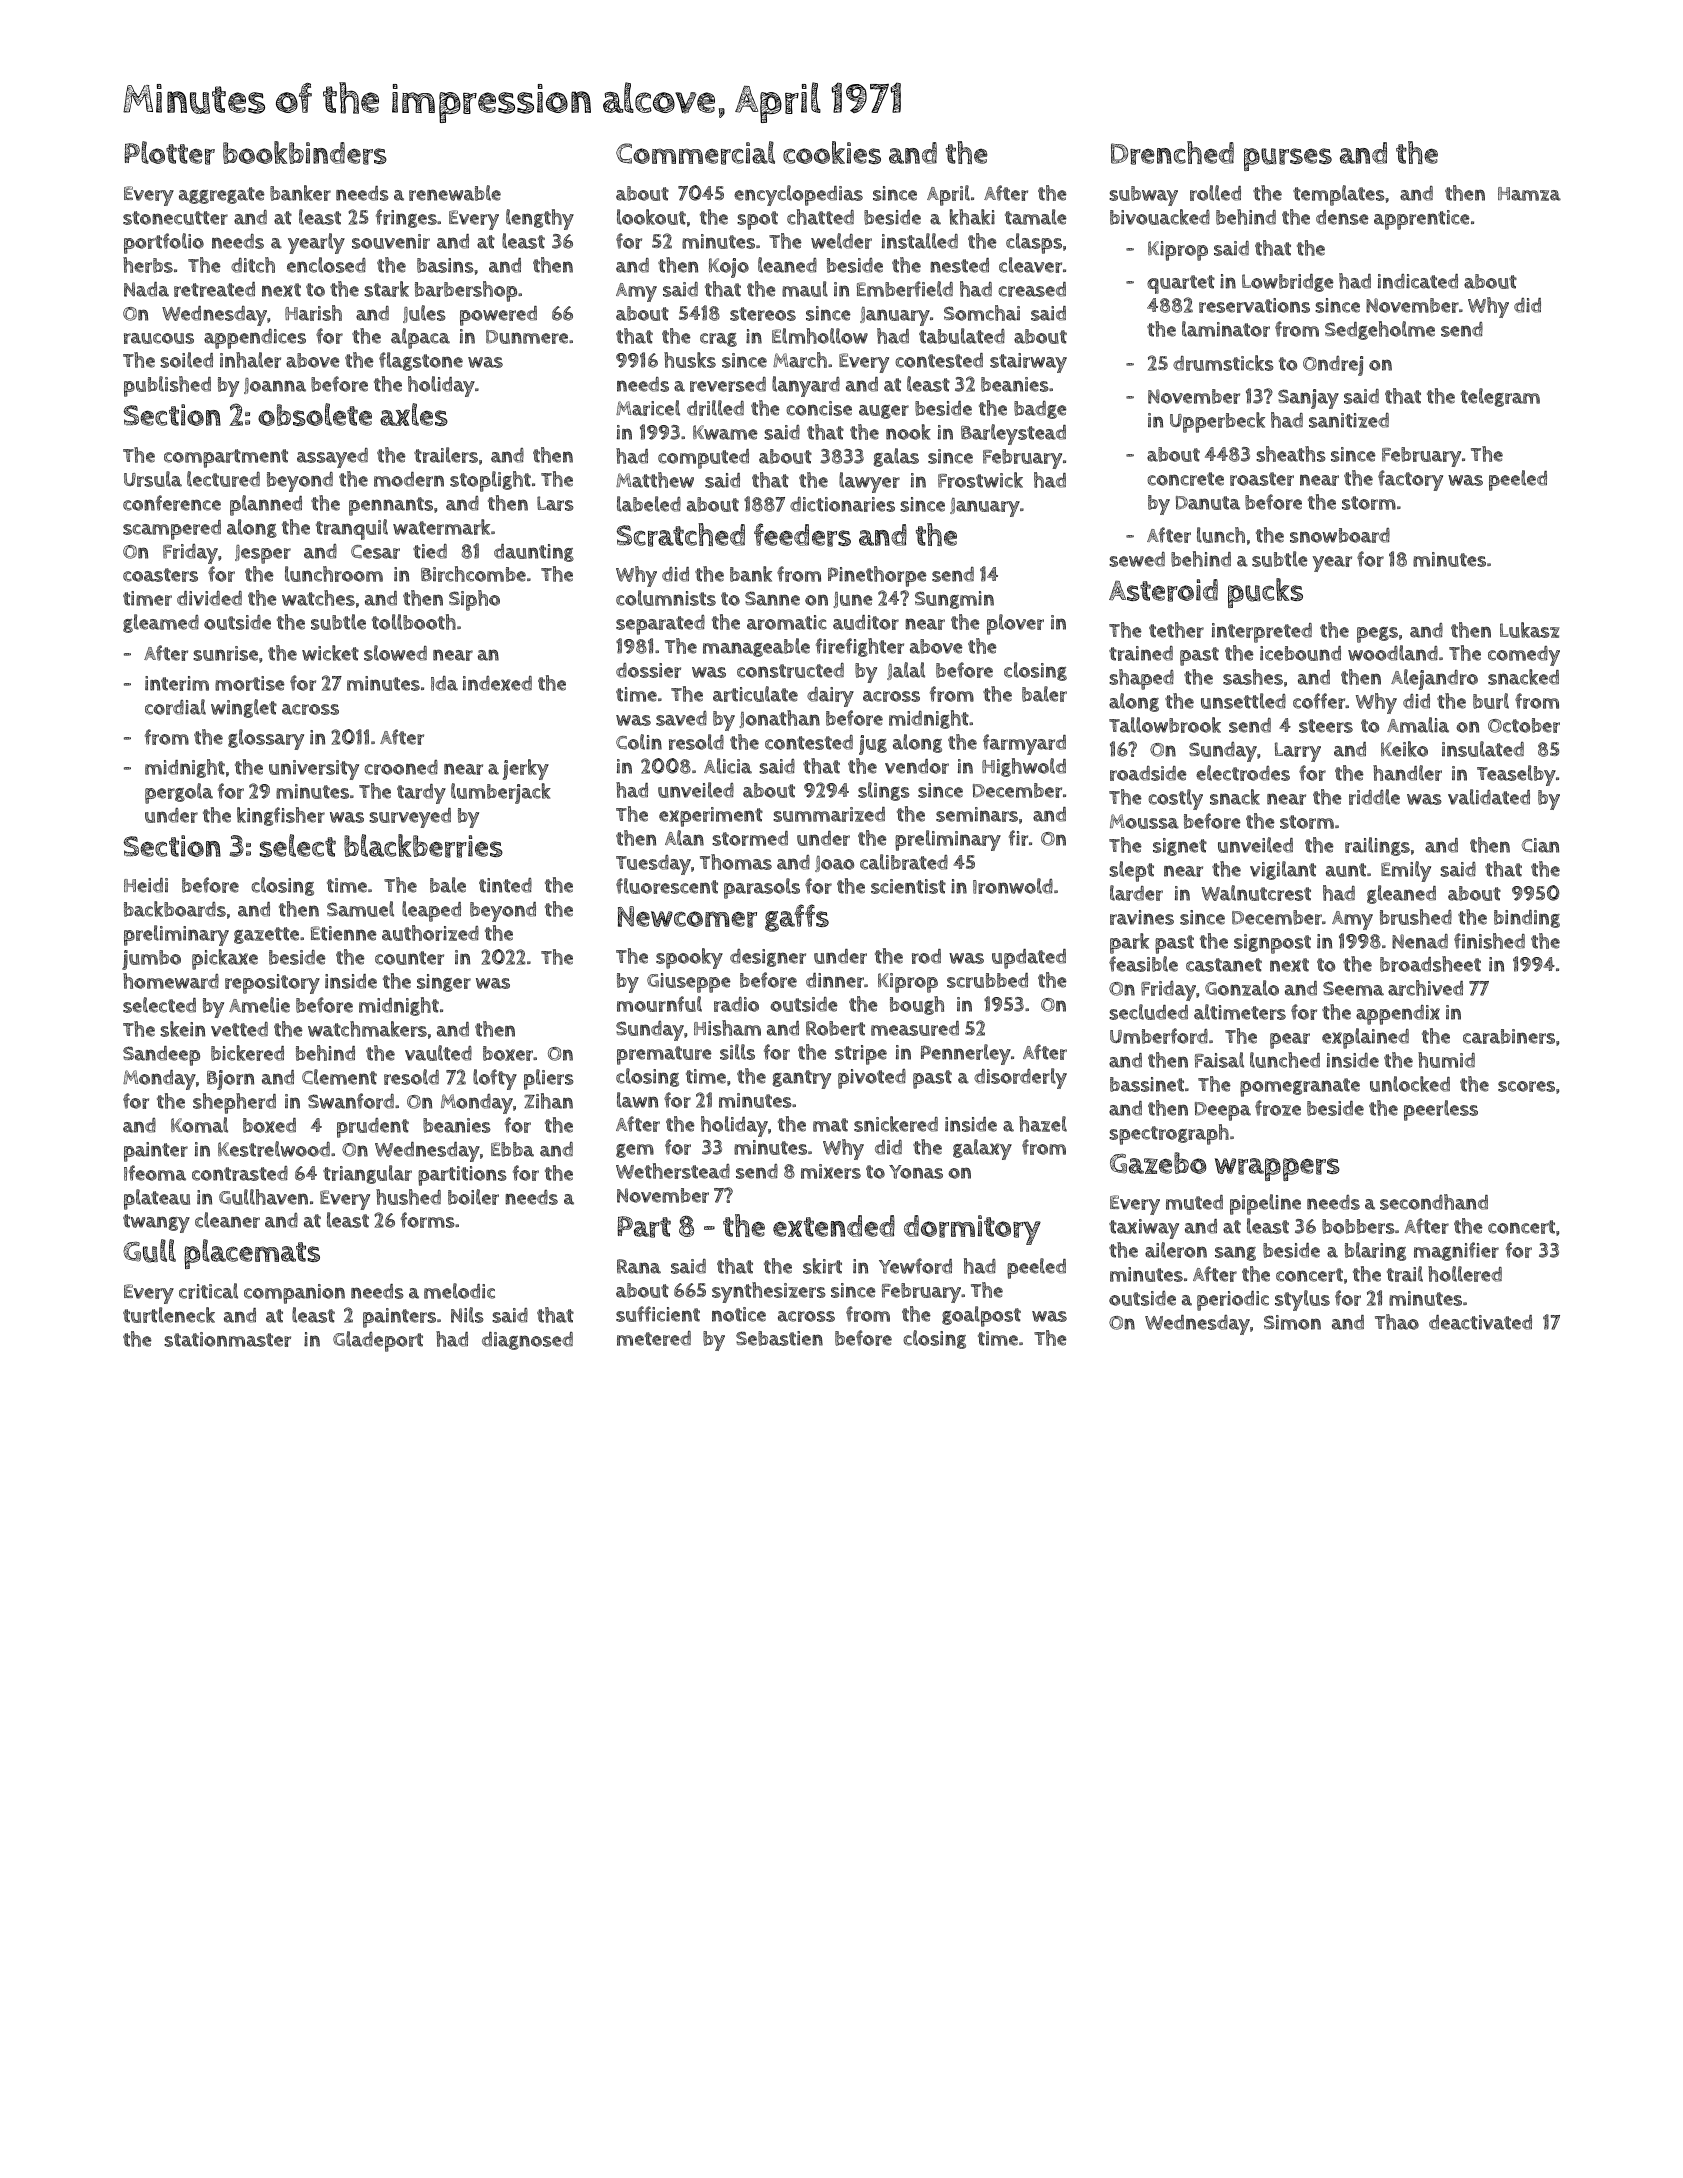  What do you see at coordinates (687, 917) in the image?
I see `Newcomer` at bounding box center [687, 917].
